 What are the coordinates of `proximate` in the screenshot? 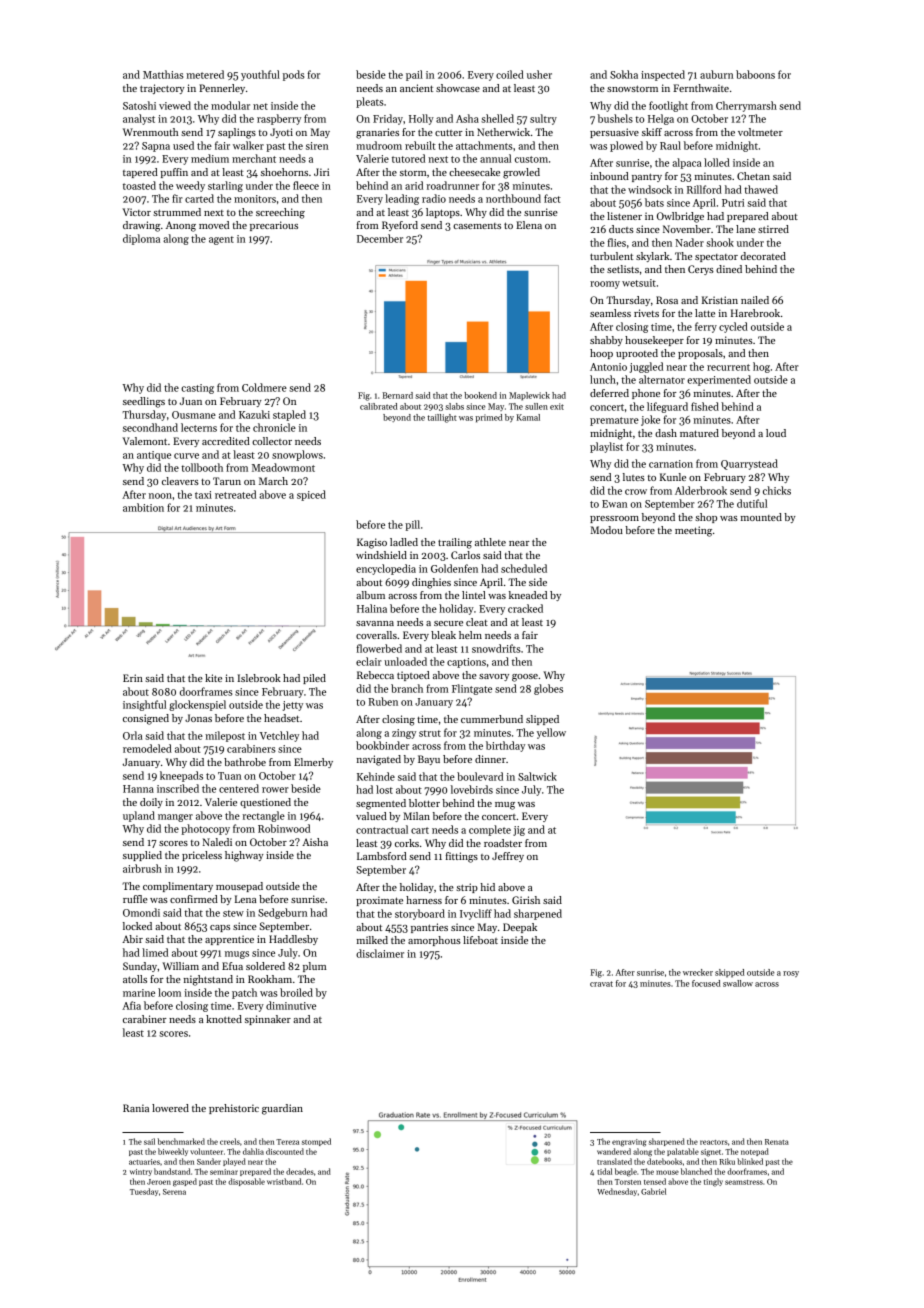 It's located at (379, 901).
